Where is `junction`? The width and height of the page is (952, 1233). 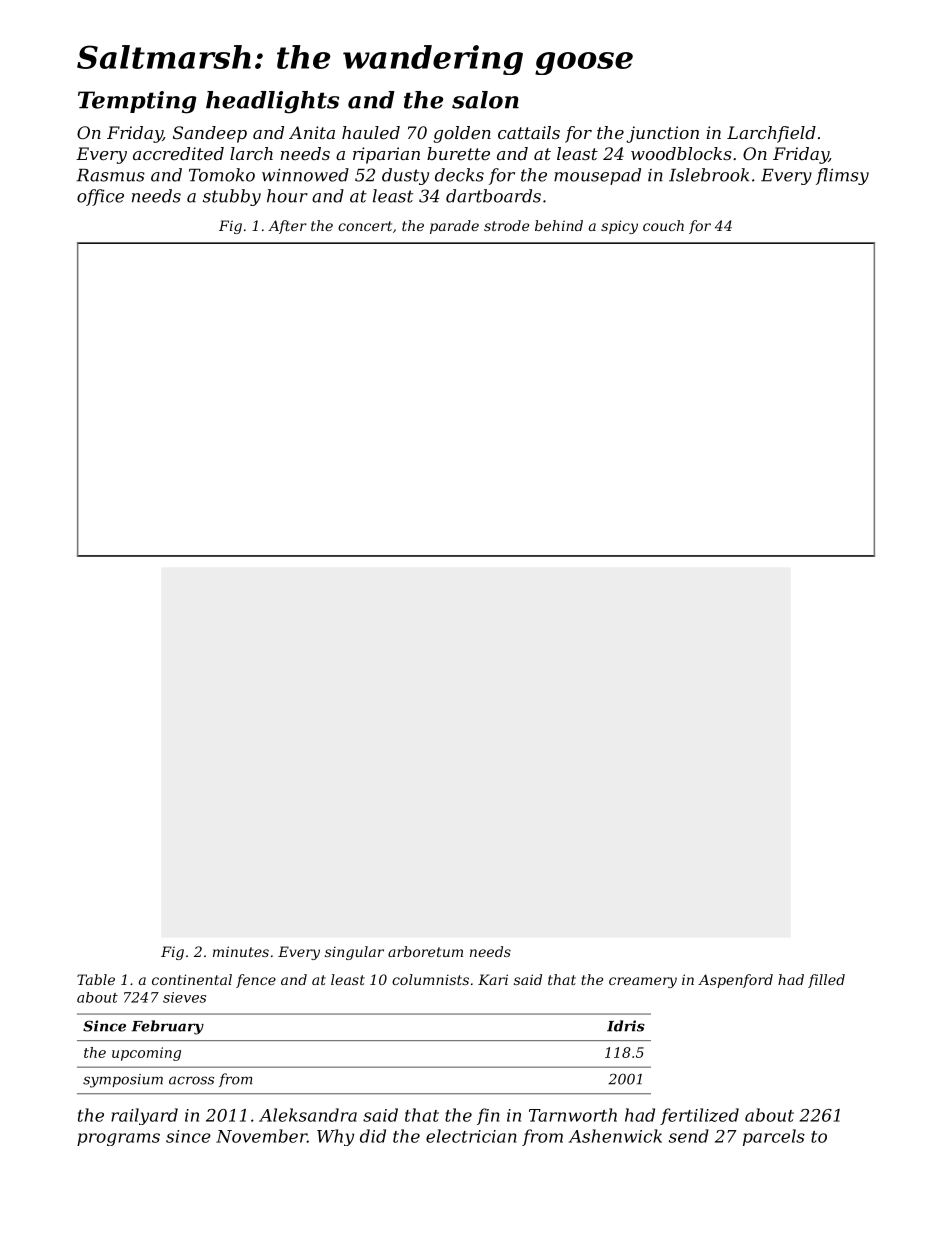
junction is located at coordinates (663, 134).
